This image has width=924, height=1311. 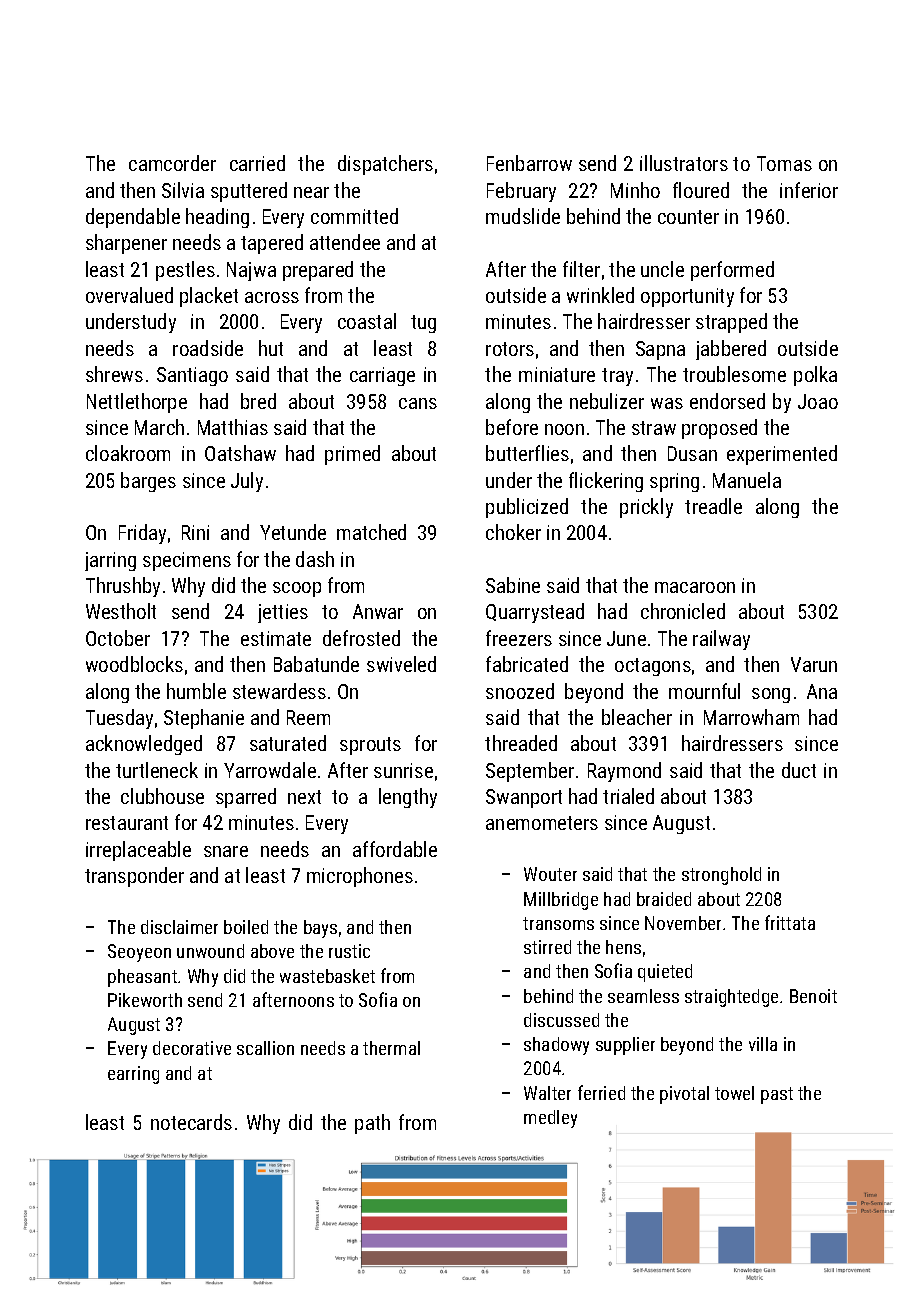 What do you see at coordinates (519, 638) in the image?
I see `freezers` at bounding box center [519, 638].
